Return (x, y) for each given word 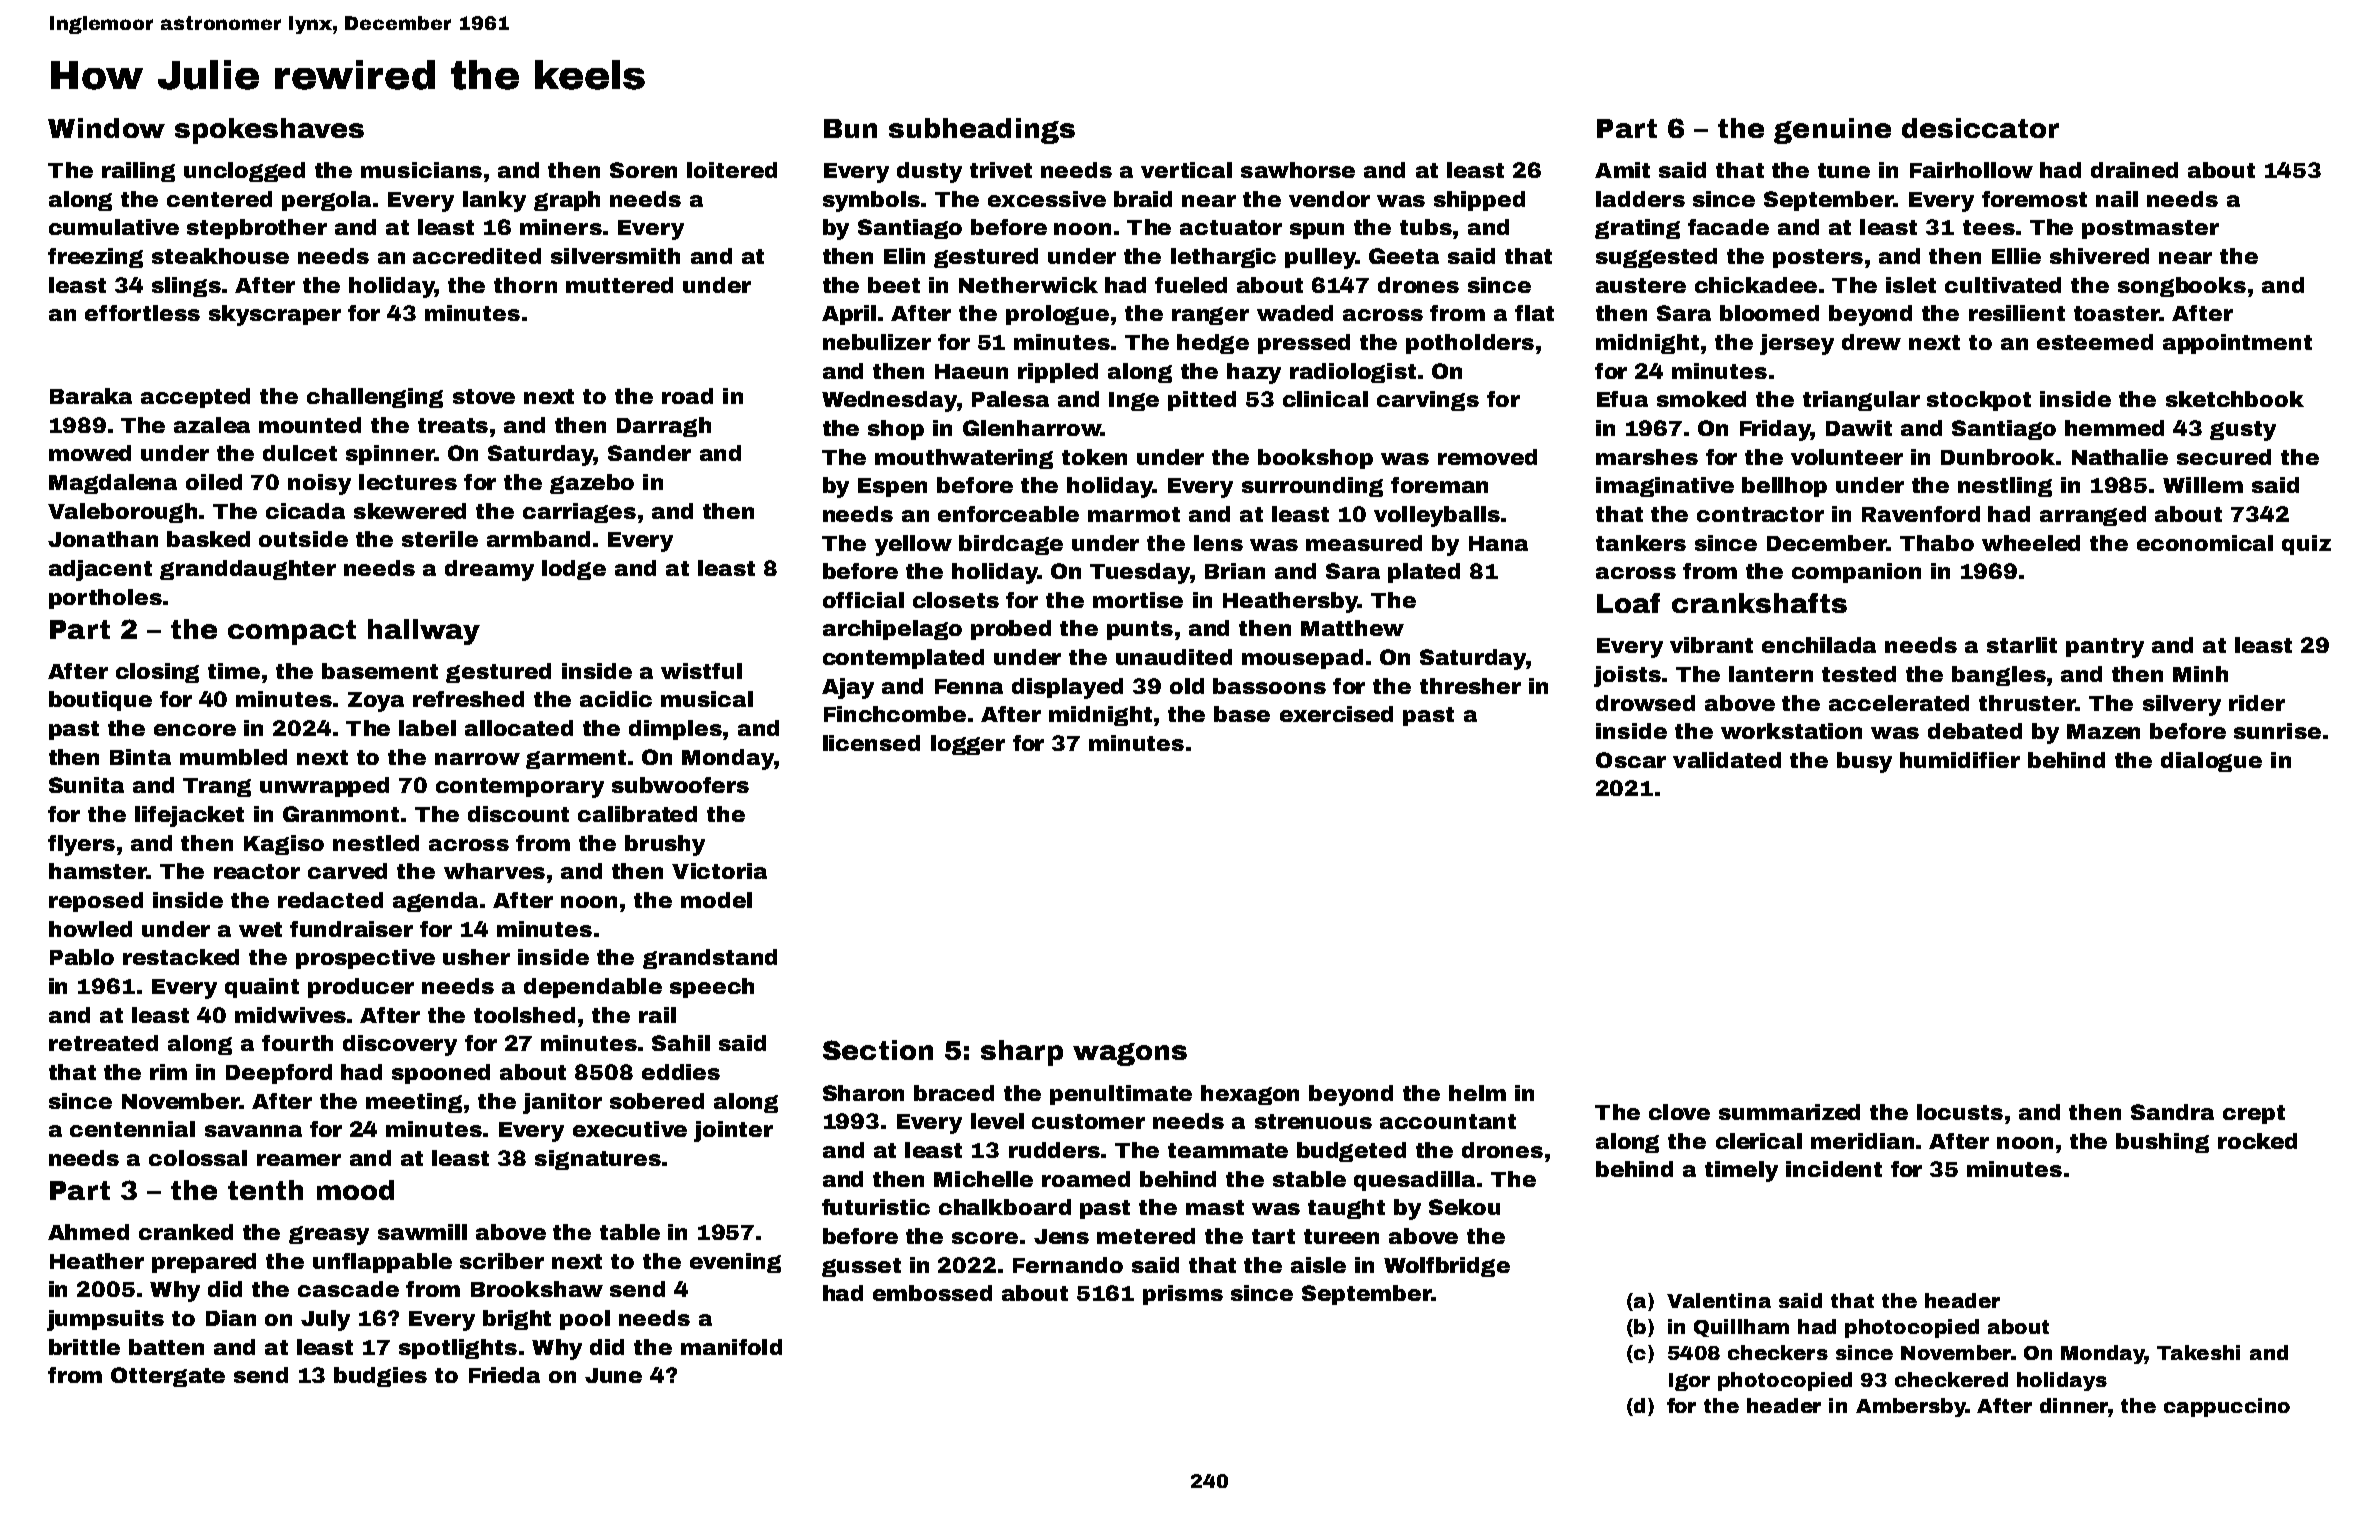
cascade (348, 1289)
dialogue (2211, 762)
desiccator (1980, 128)
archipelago (892, 630)
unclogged (244, 172)
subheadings (982, 131)
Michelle (983, 1179)
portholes (105, 599)
